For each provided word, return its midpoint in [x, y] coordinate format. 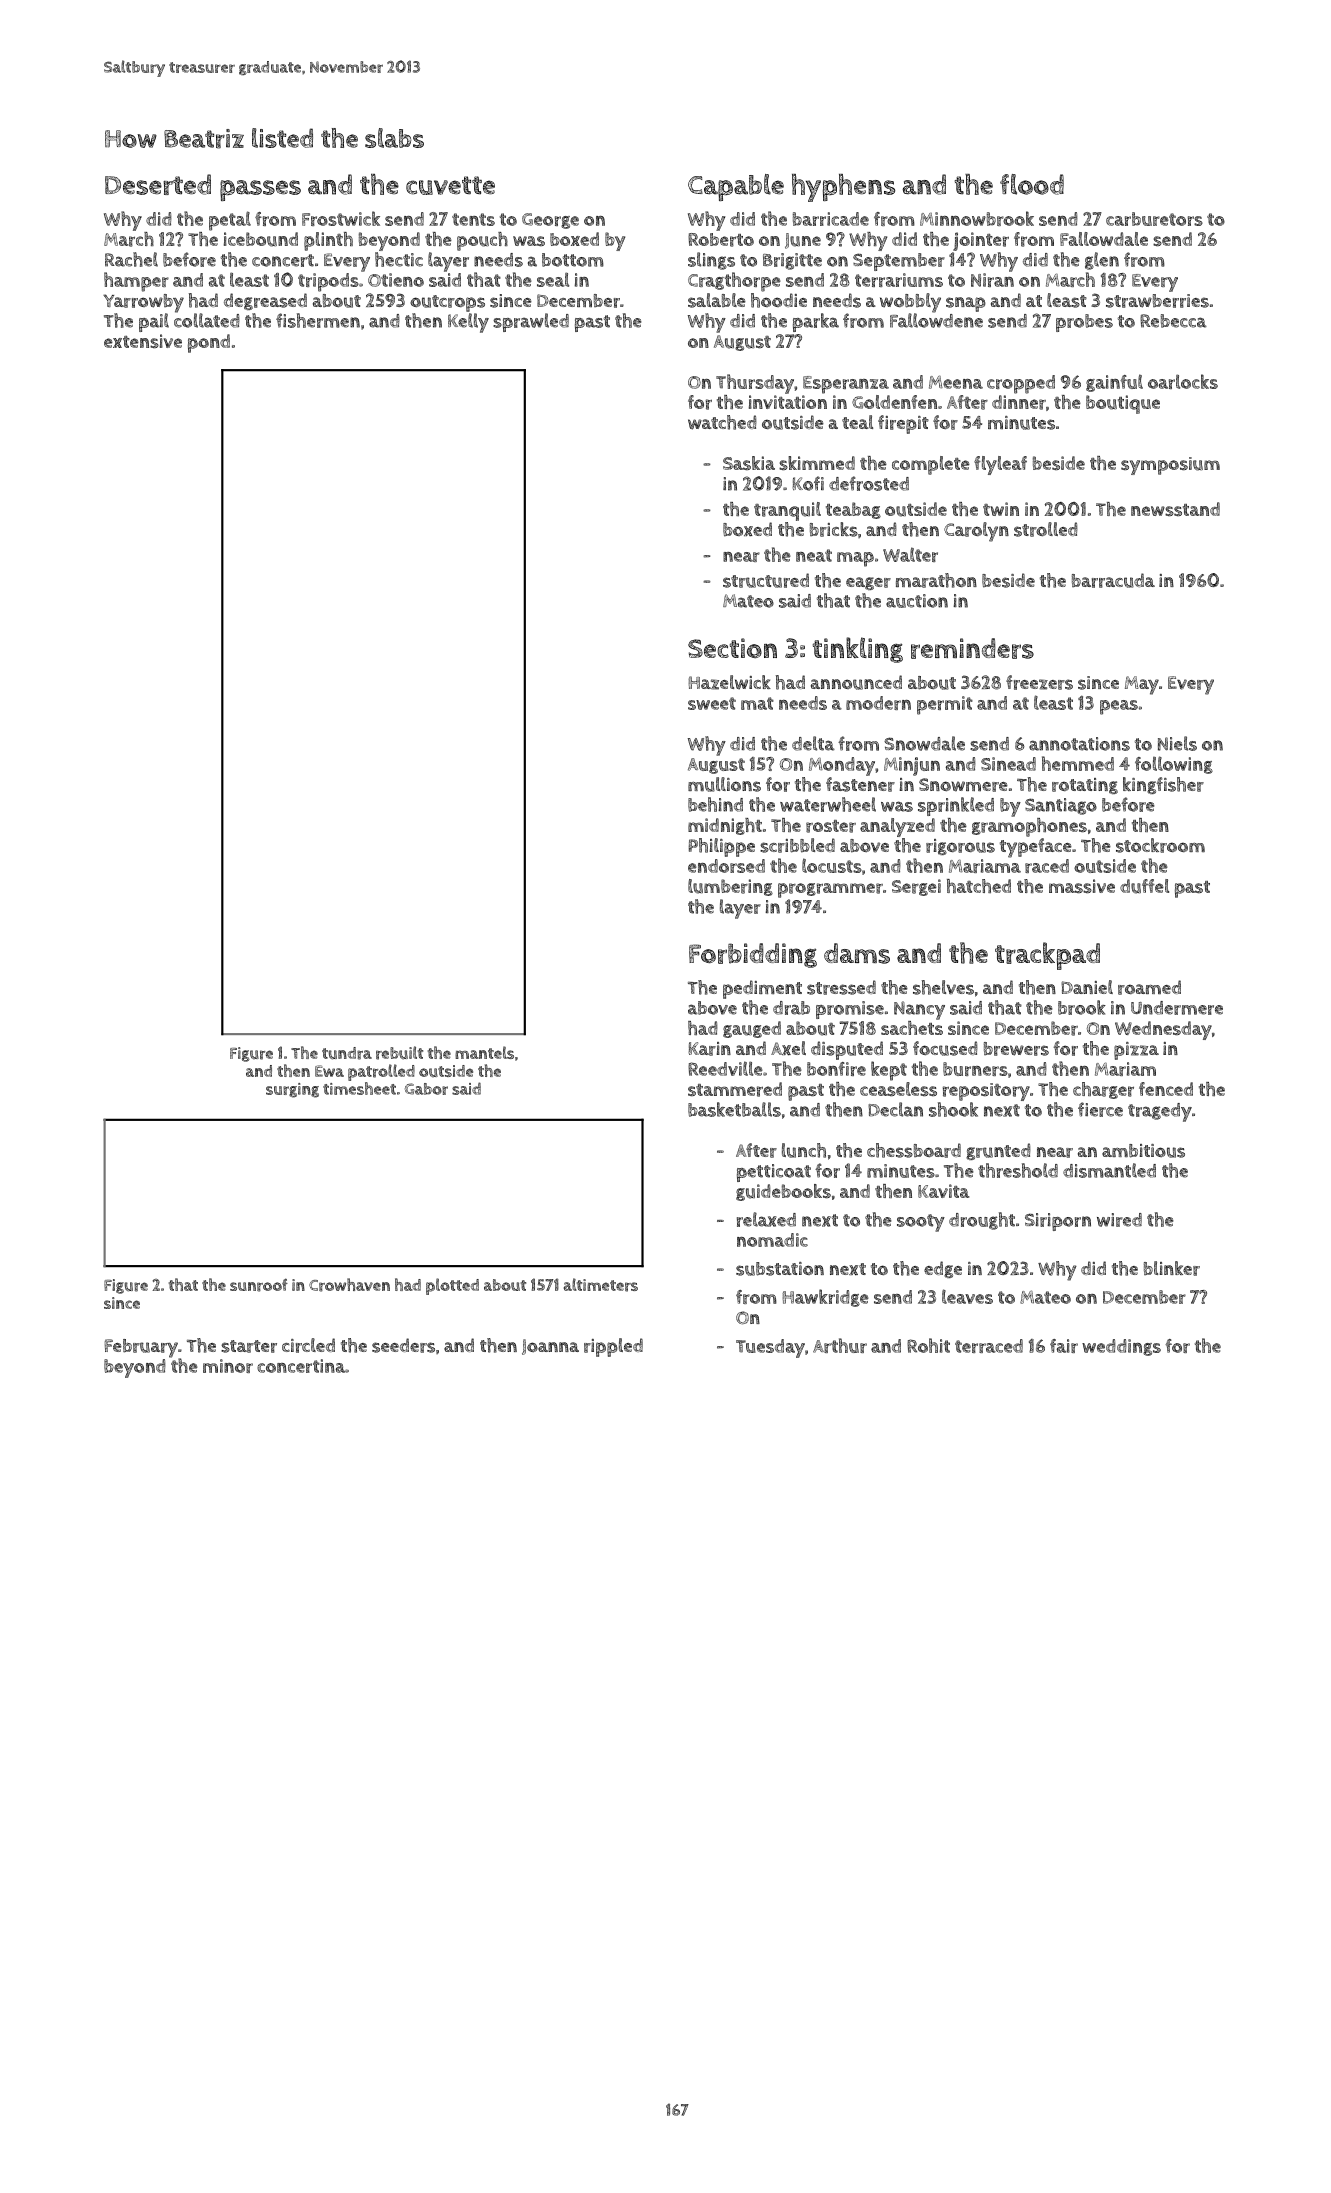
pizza [1136, 1051]
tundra [347, 1053]
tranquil [787, 511]
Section [732, 648]
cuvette [450, 185]
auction [917, 601]
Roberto [721, 240]
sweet [712, 703]
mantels [484, 1052]
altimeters [601, 1285]
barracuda [1113, 580]
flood [1032, 184]
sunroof [259, 1285]
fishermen [318, 320]
